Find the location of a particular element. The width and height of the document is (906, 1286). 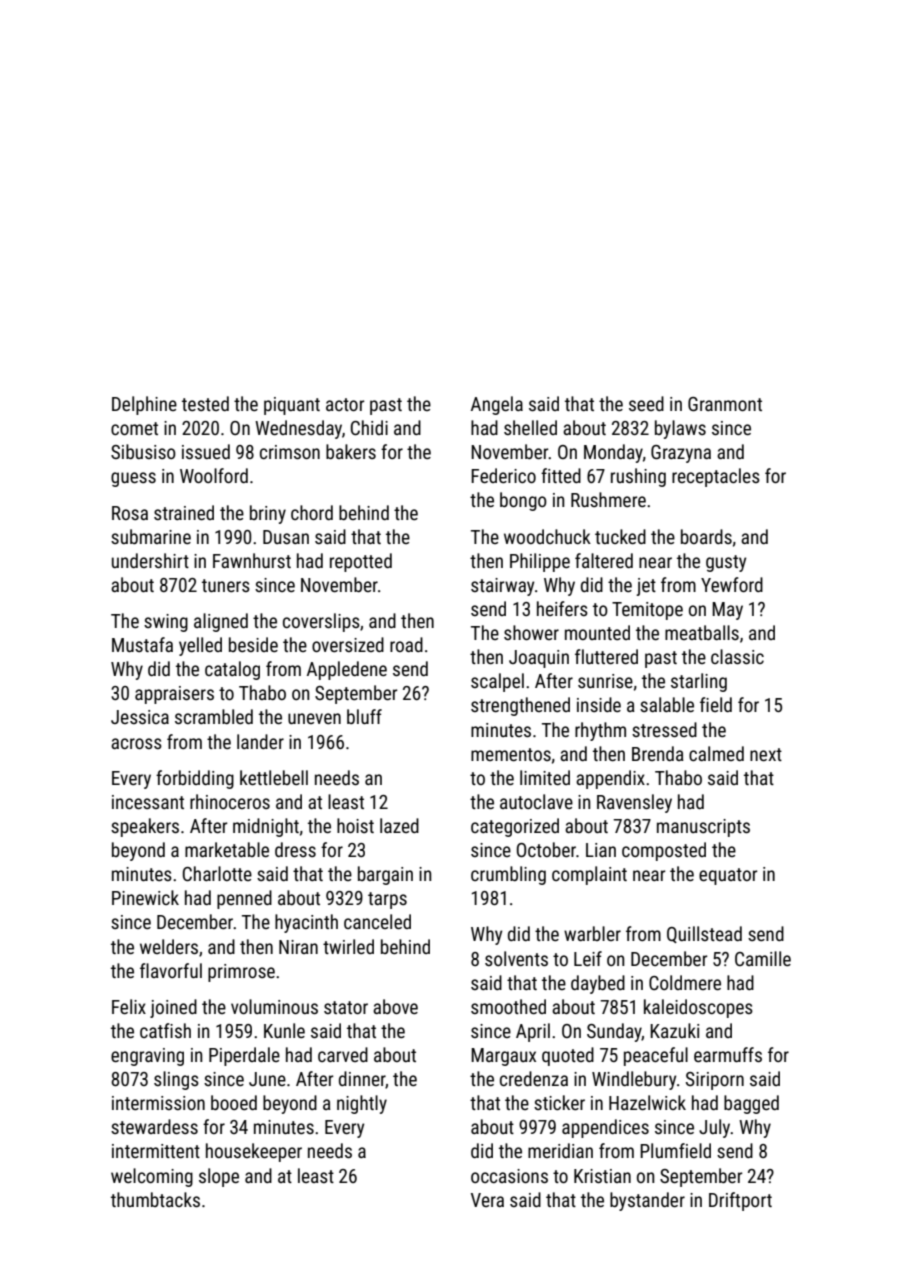

tuners is located at coordinates (226, 585).
